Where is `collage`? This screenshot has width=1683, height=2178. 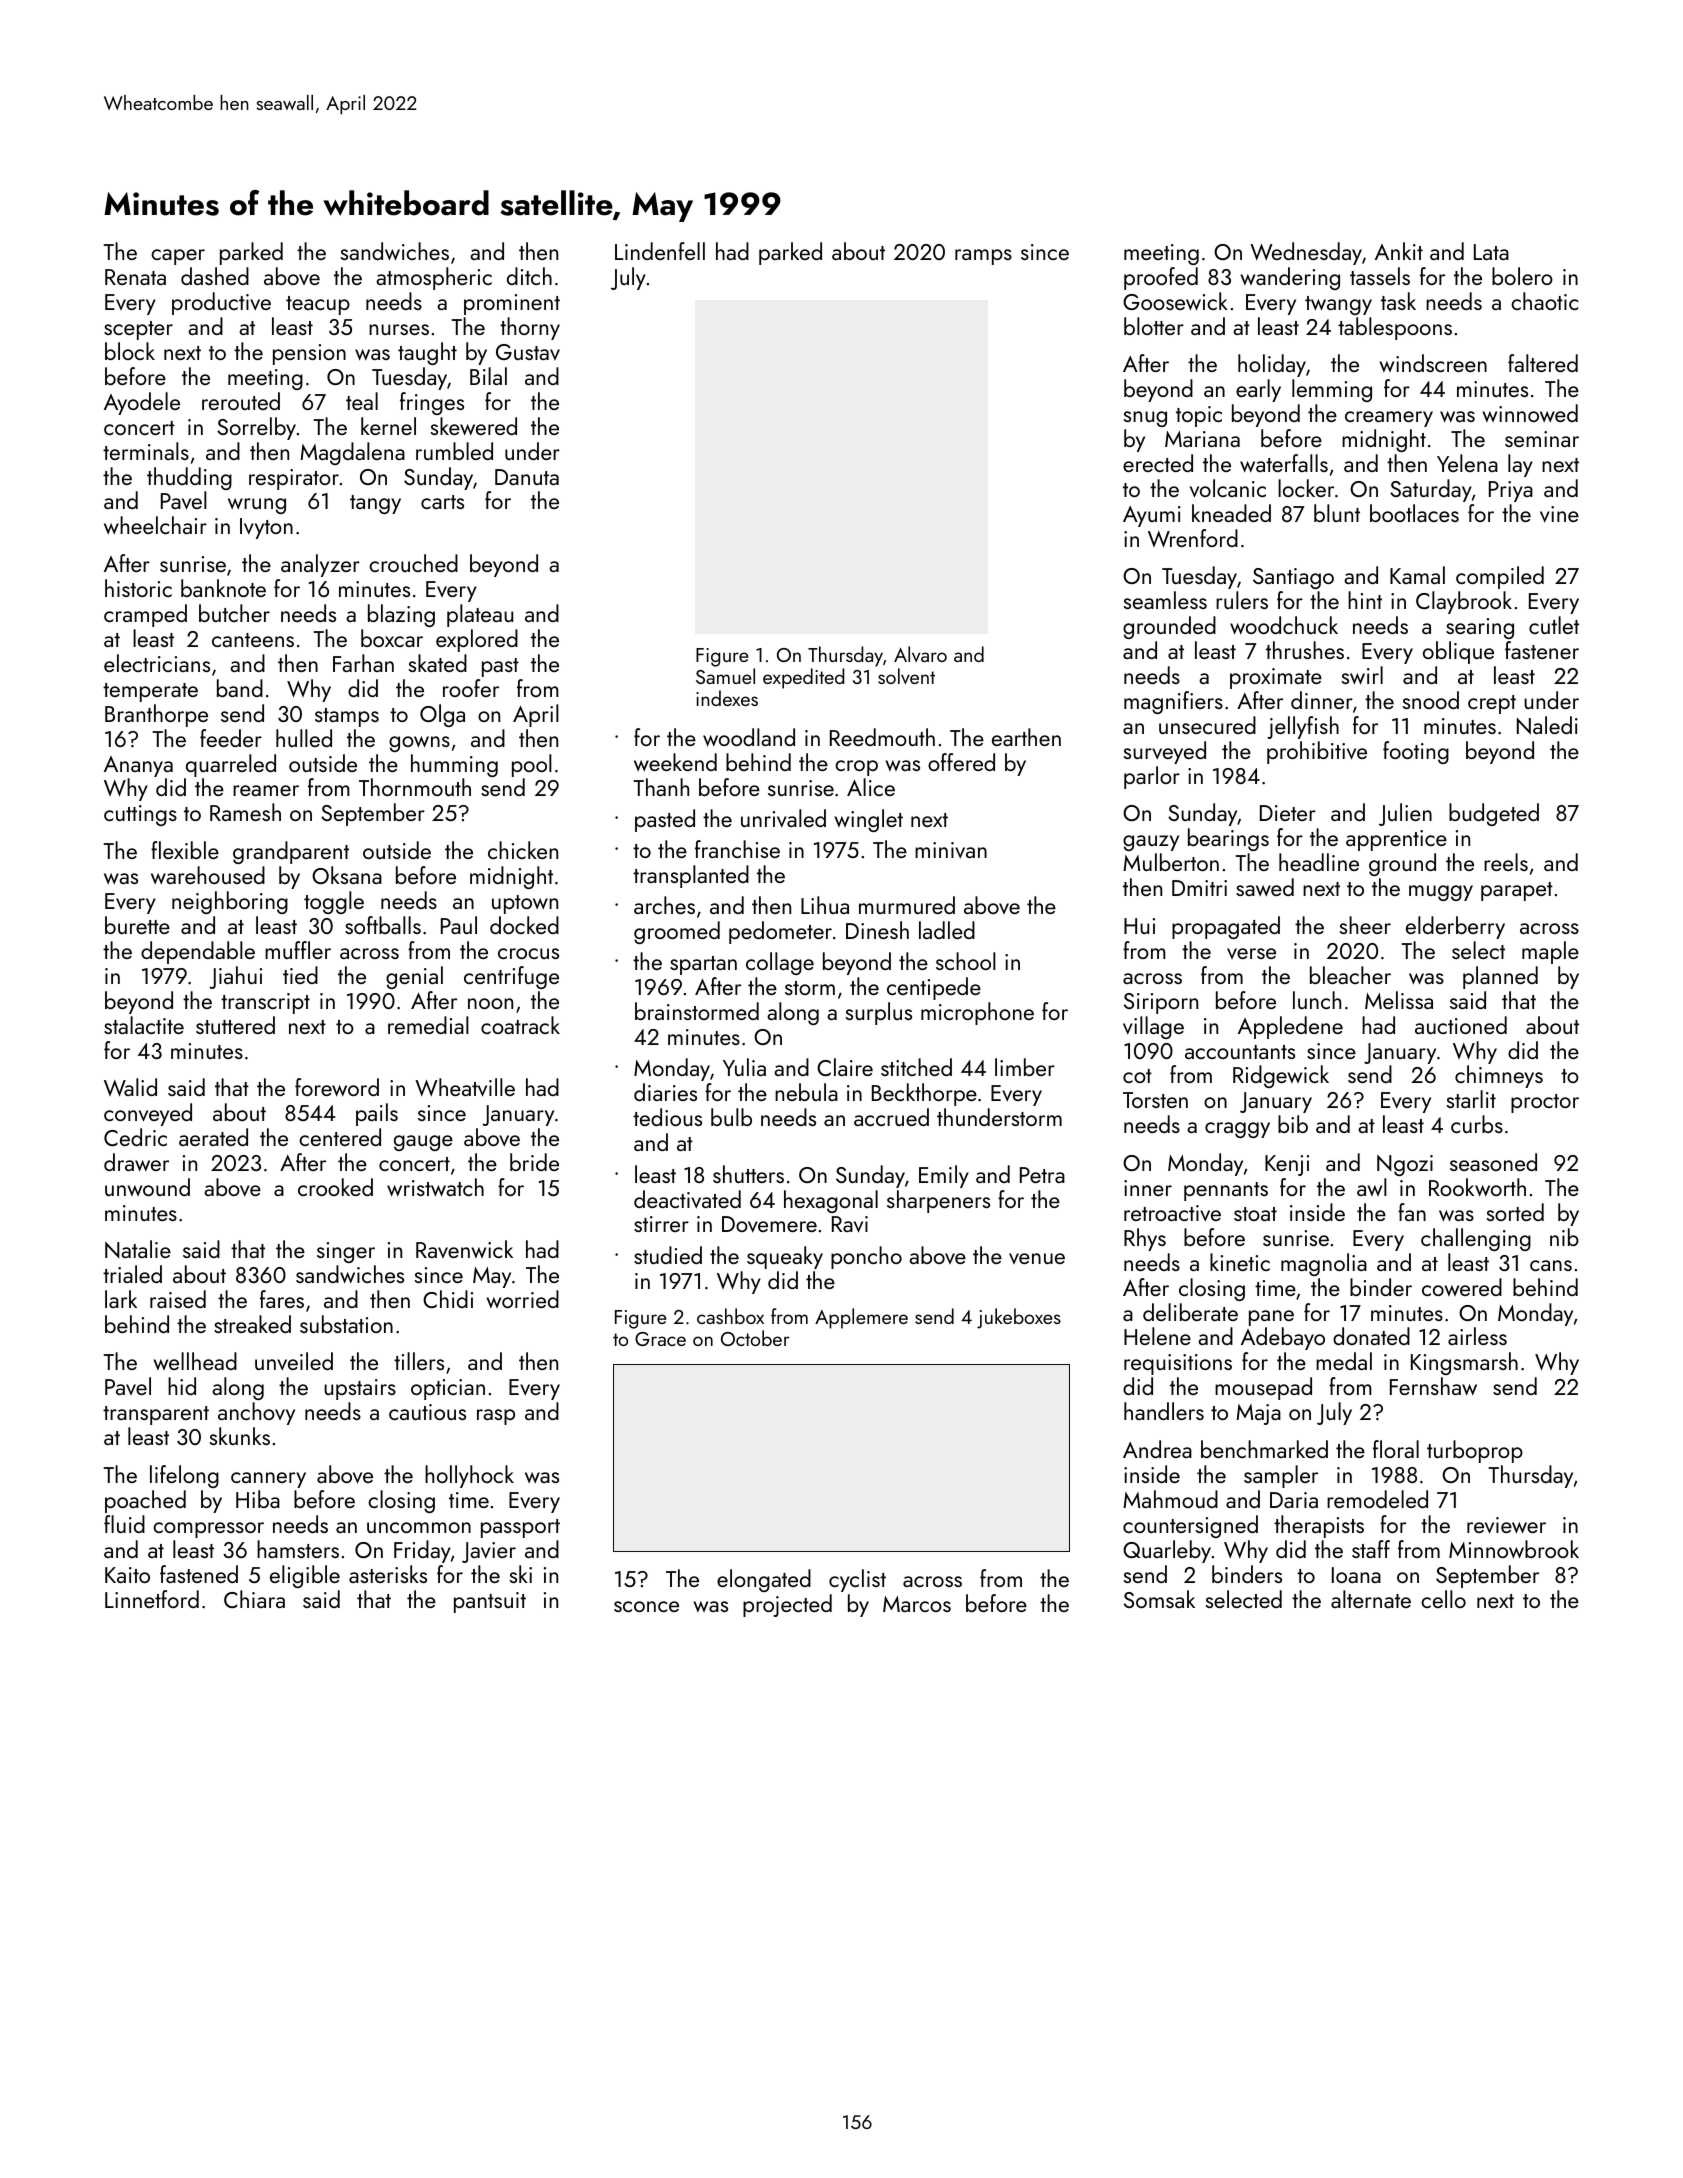
collage is located at coordinates (780, 963).
